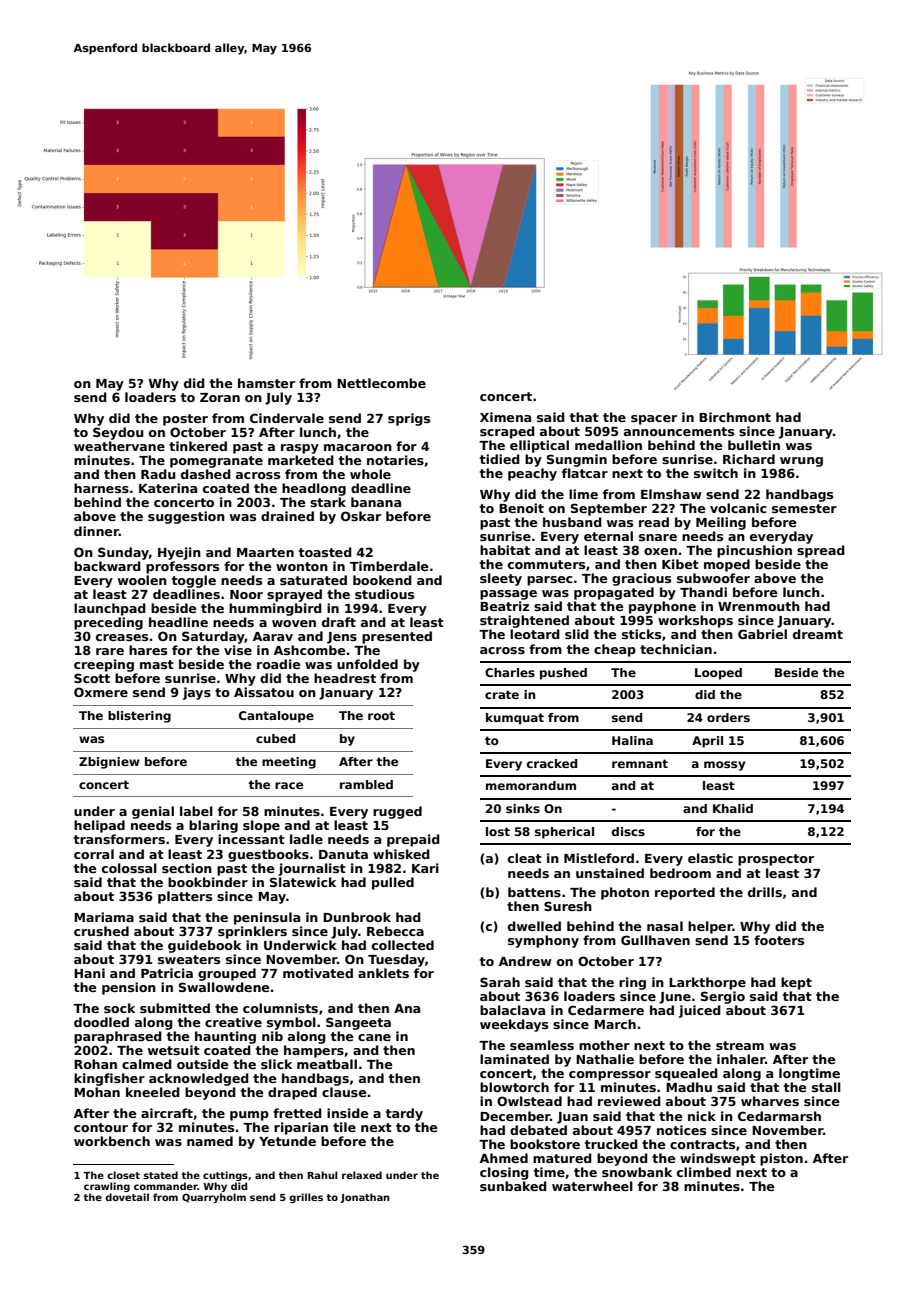  I want to click on harness, so click(101, 488).
